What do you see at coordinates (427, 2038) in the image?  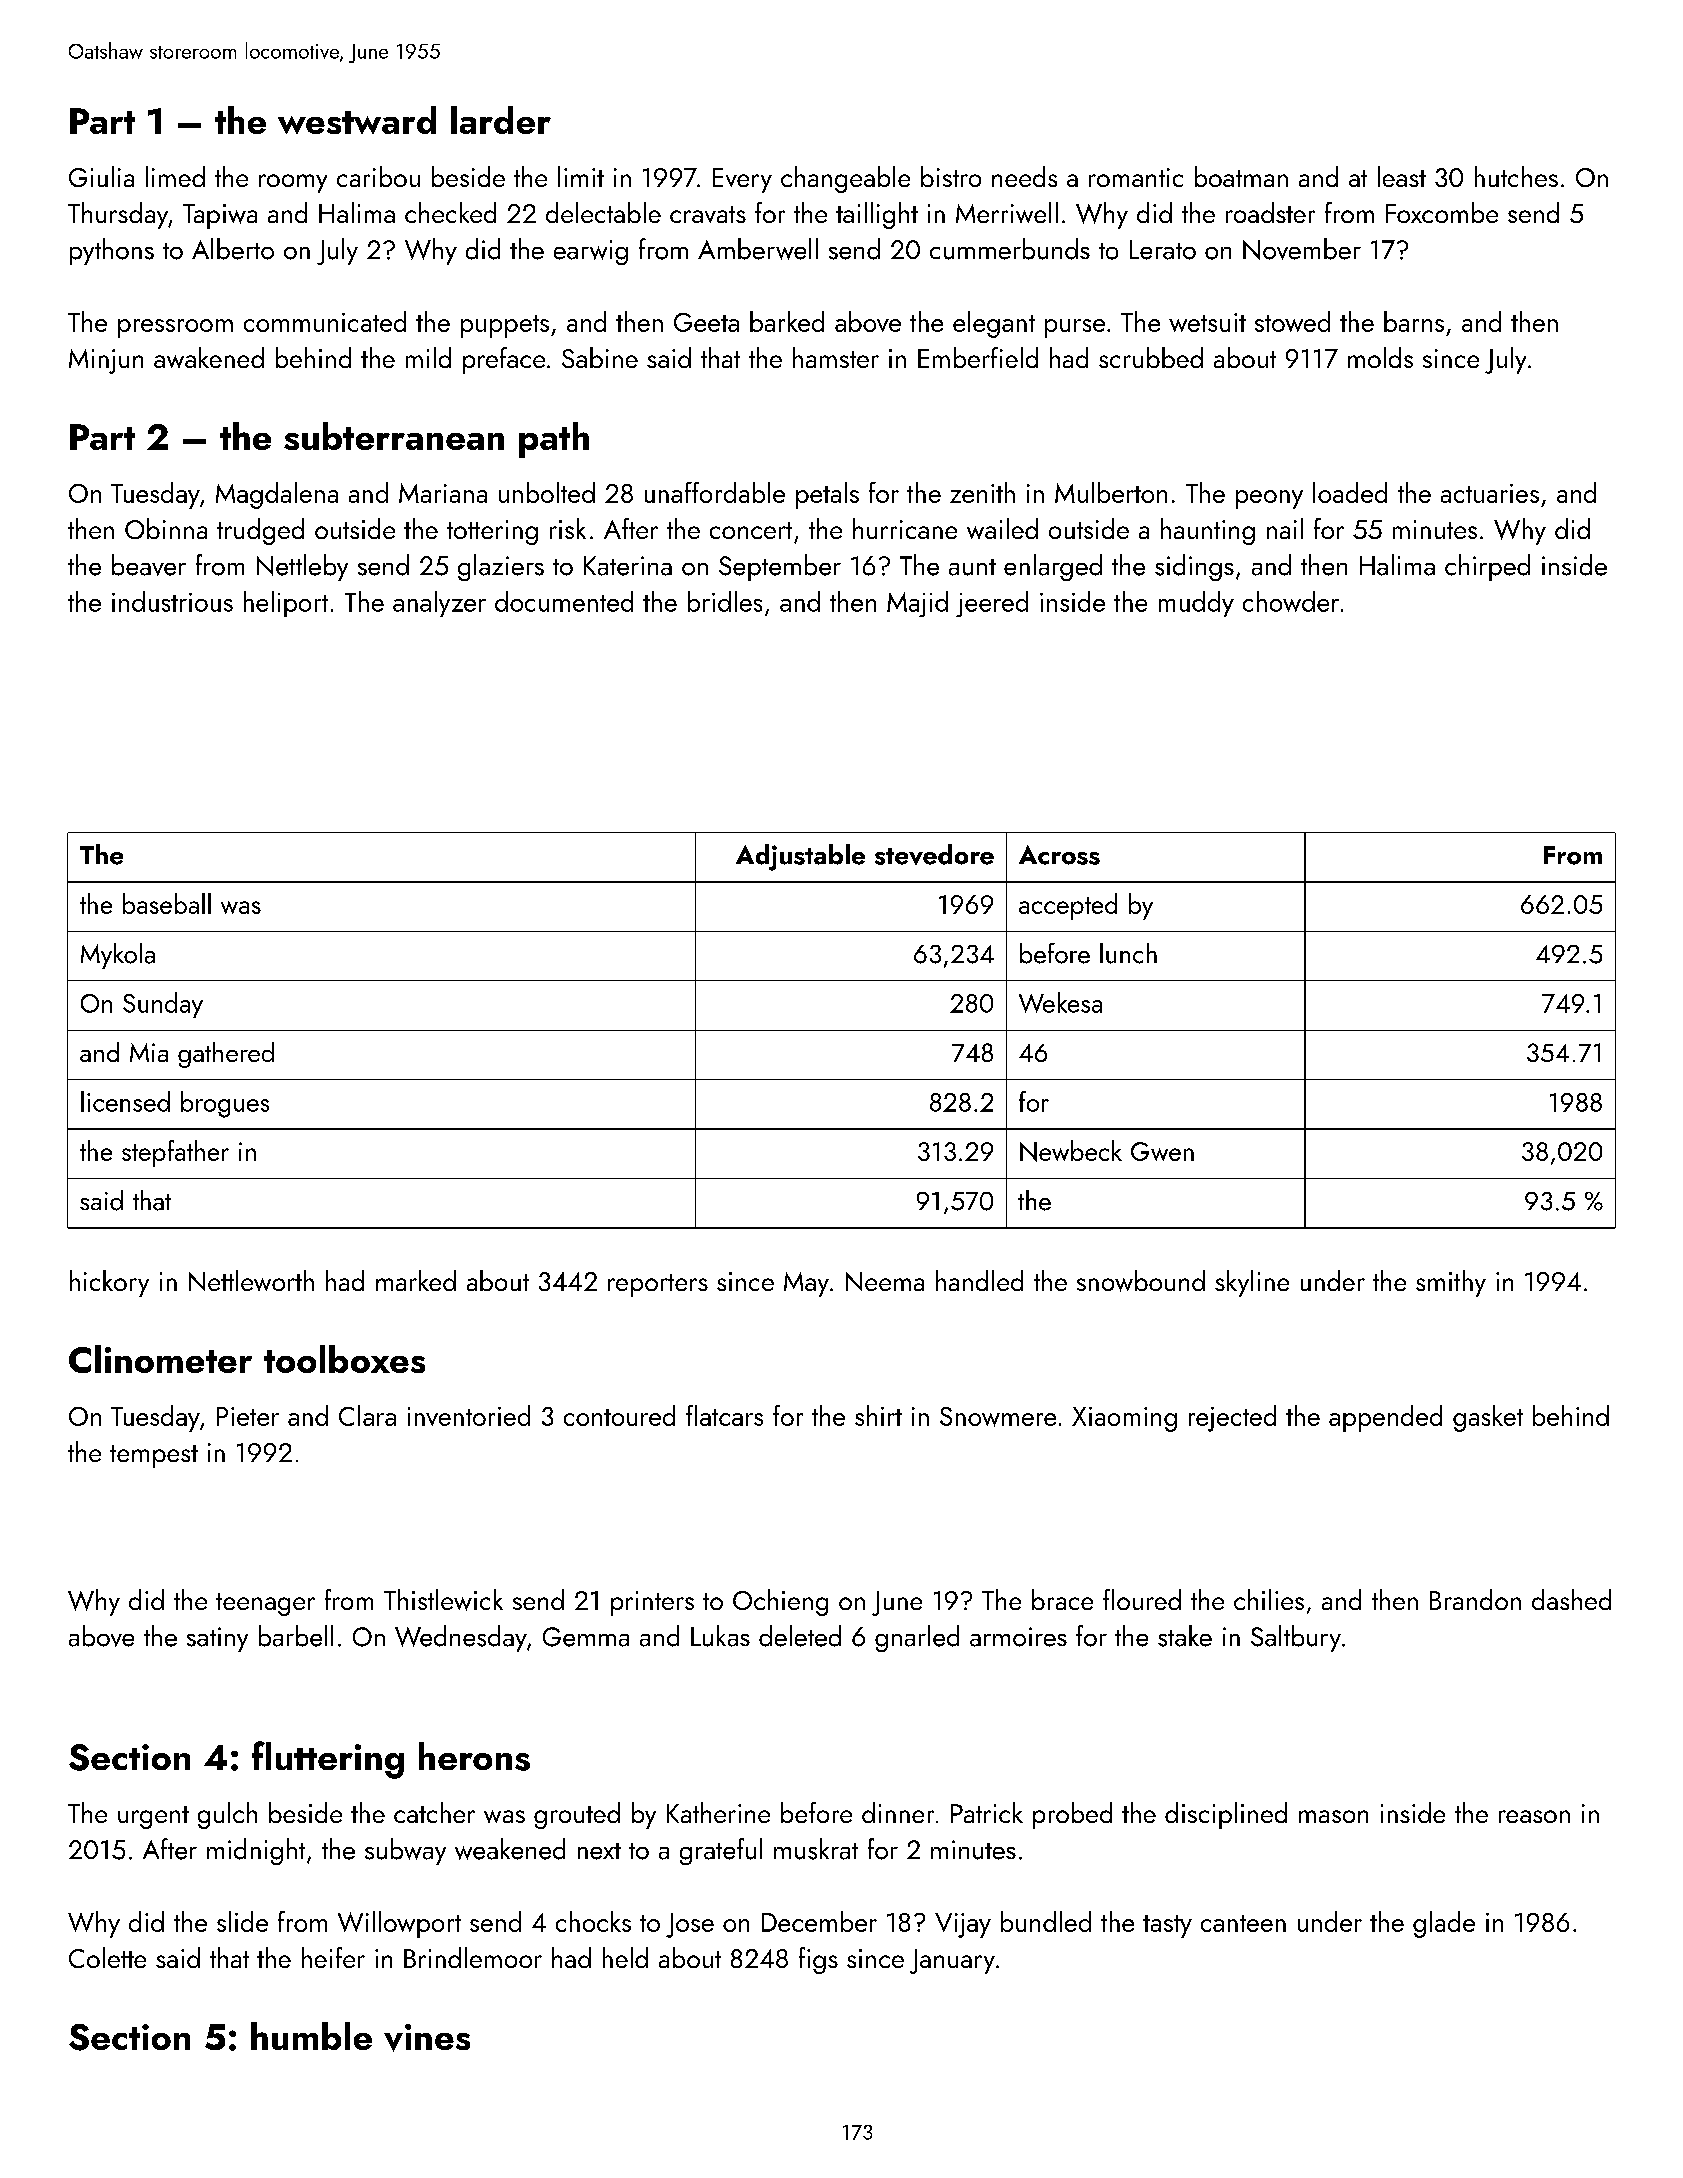 I see `vines` at bounding box center [427, 2038].
